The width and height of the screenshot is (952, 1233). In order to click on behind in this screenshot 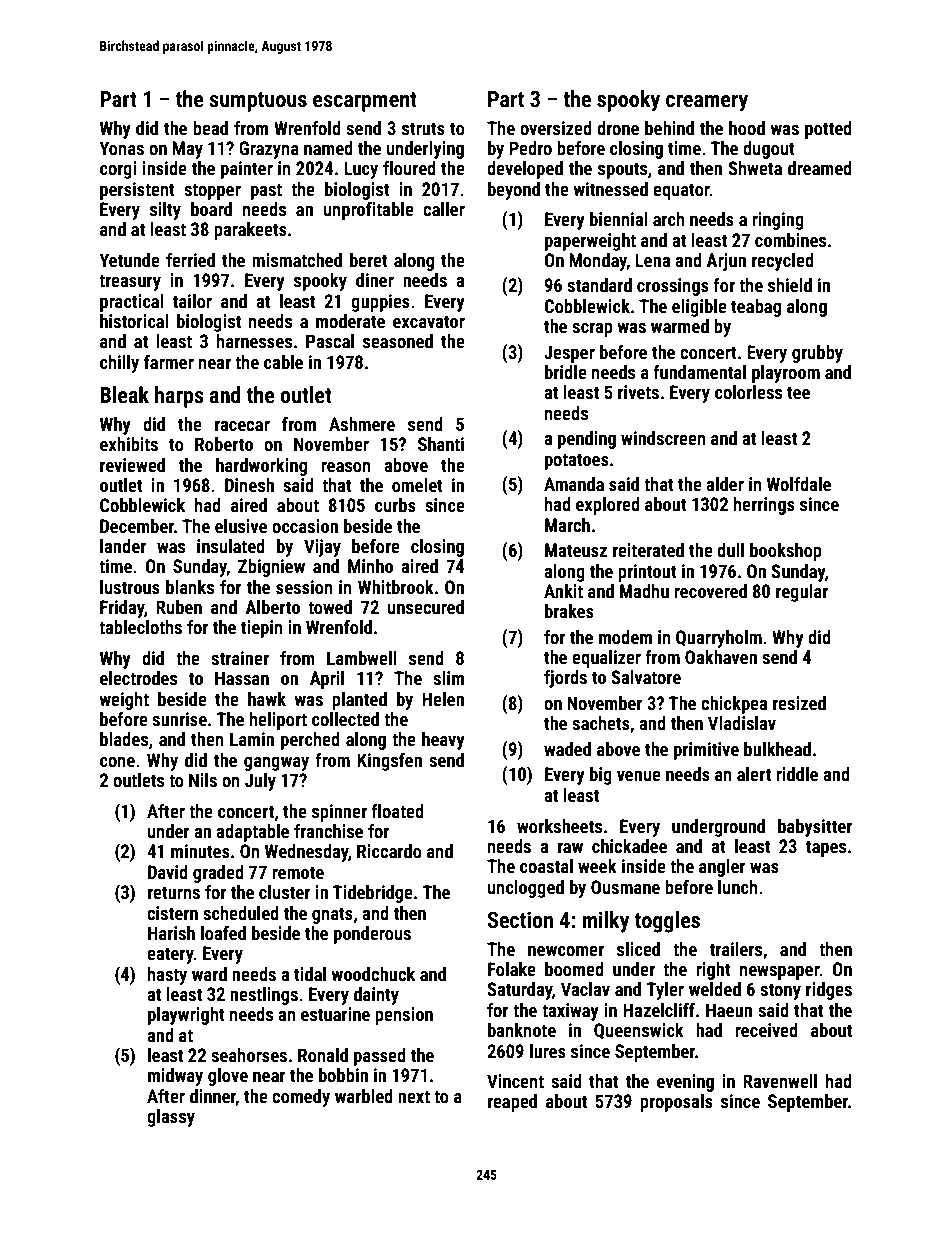, I will do `click(669, 128)`.
